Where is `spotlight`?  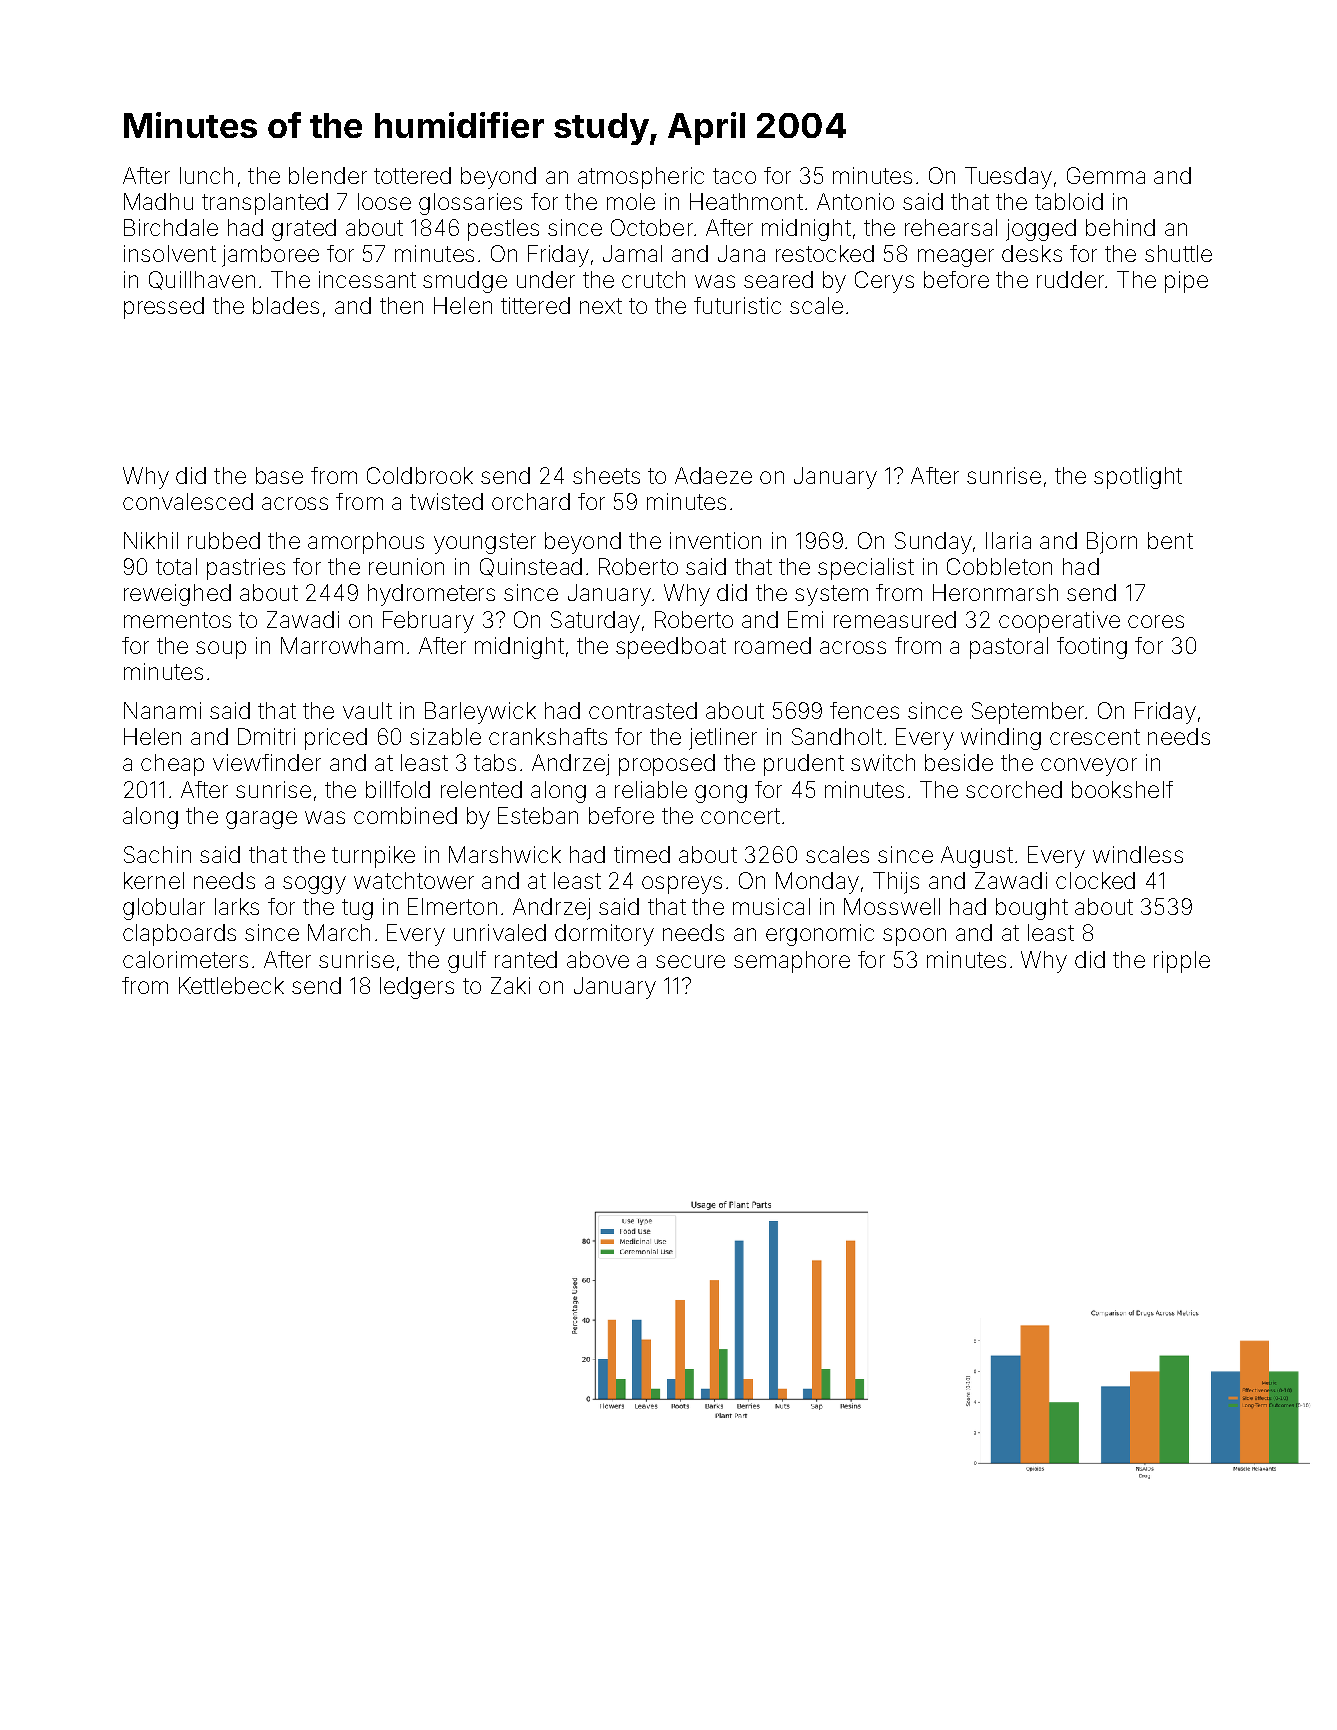
spotlight is located at coordinates (1138, 478).
